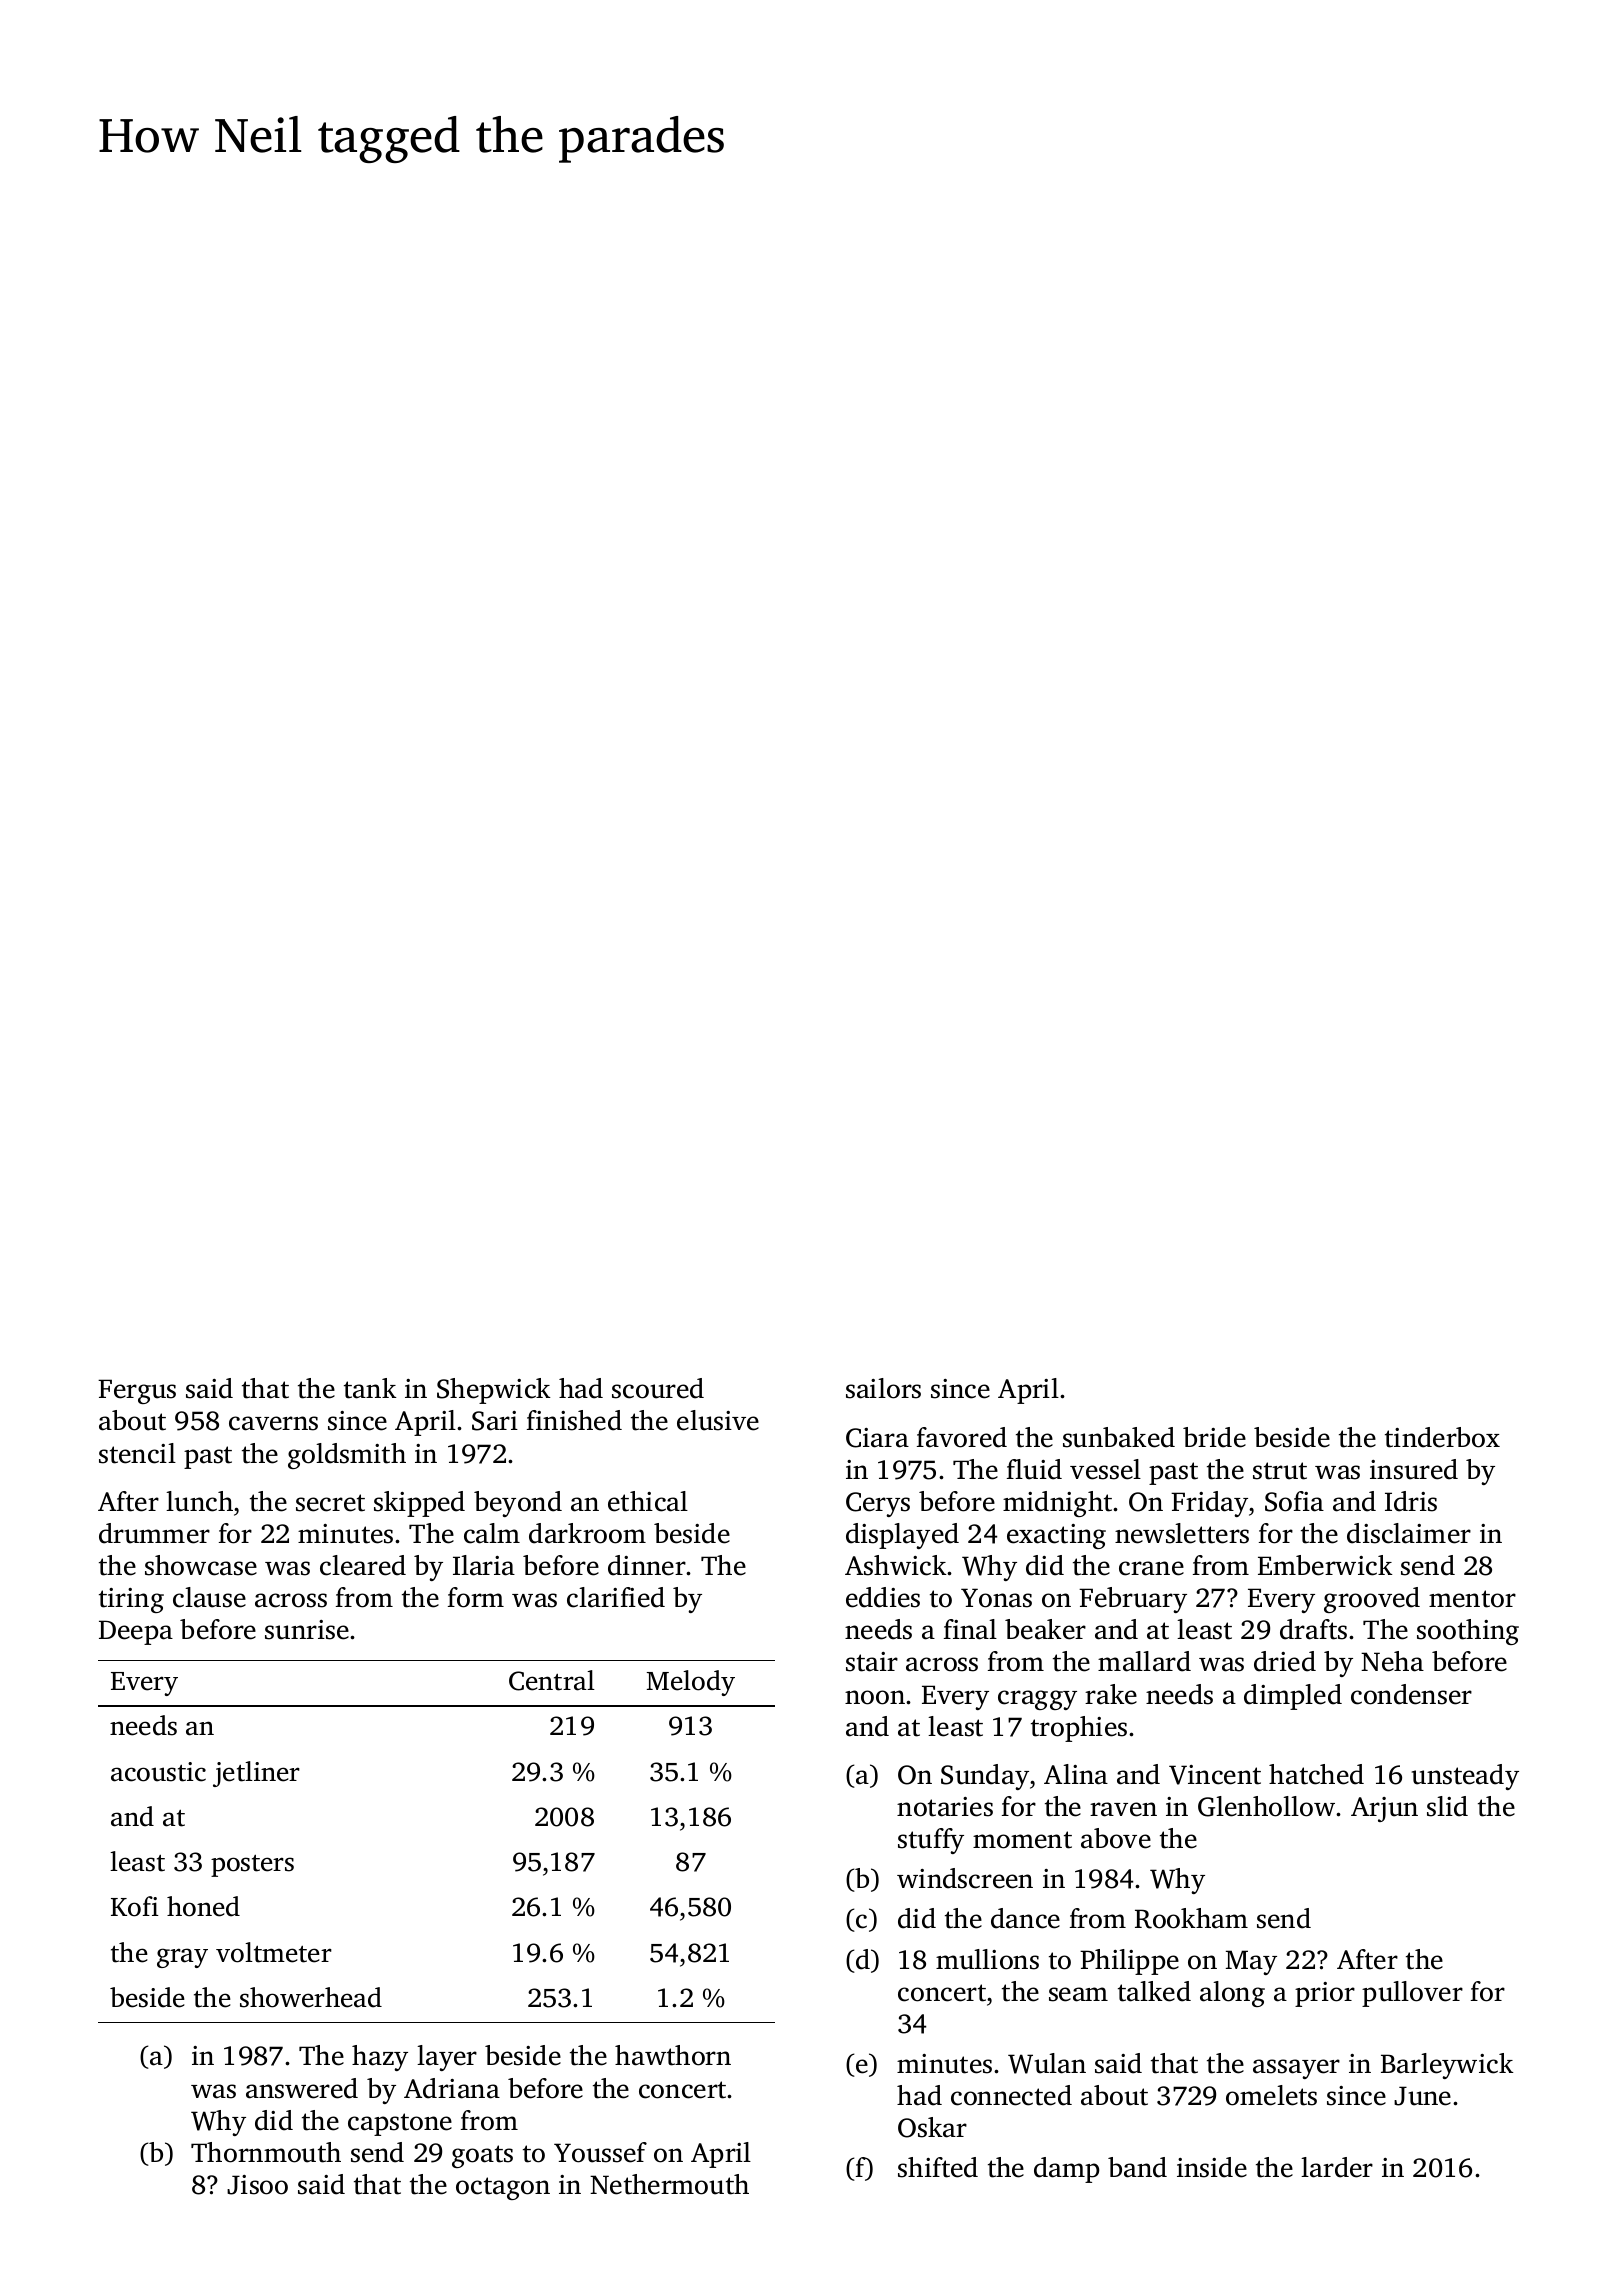 The height and width of the screenshot is (2292, 1620). What do you see at coordinates (347, 1456) in the screenshot?
I see `goldsmith` at bounding box center [347, 1456].
